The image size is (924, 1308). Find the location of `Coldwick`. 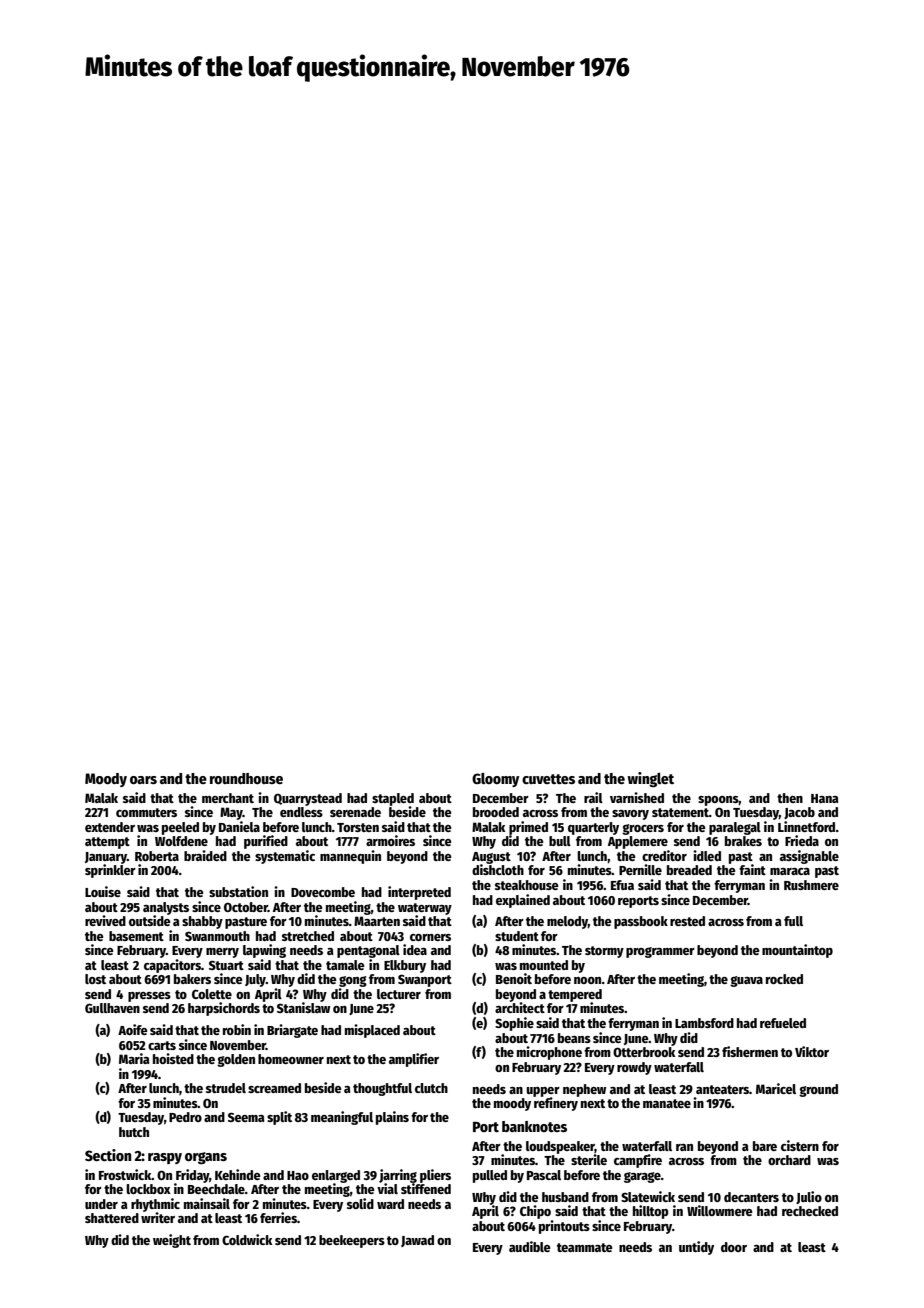

Coldwick is located at coordinates (247, 1239).
